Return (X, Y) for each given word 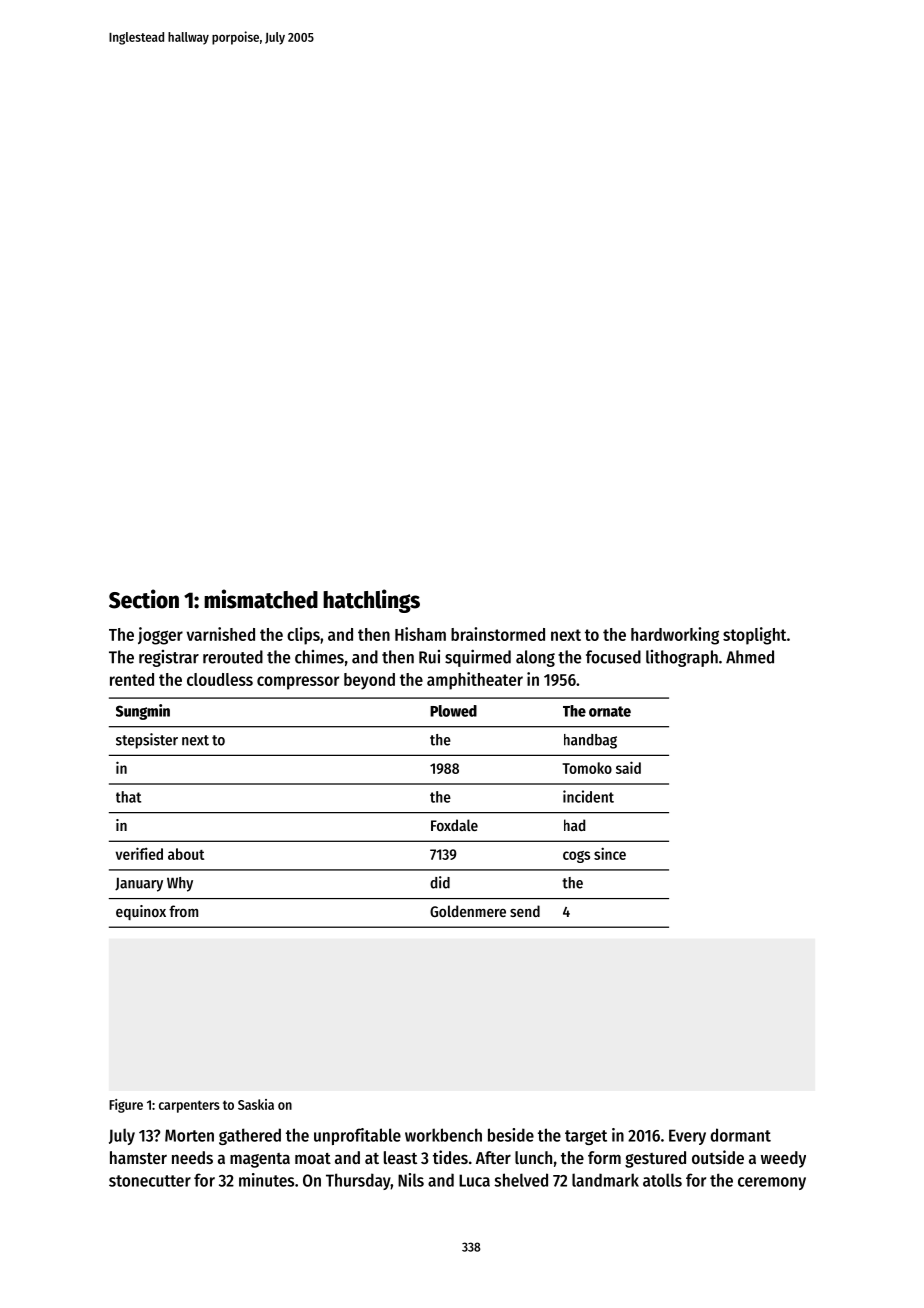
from (183, 911)
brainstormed (498, 634)
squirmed (478, 658)
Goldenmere (468, 911)
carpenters (189, 1106)
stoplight (754, 636)
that (128, 797)
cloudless (220, 679)
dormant (740, 1135)
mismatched (261, 599)
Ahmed (750, 657)
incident (588, 796)
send (525, 911)
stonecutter (150, 1181)
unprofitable (357, 1136)
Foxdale (454, 825)
